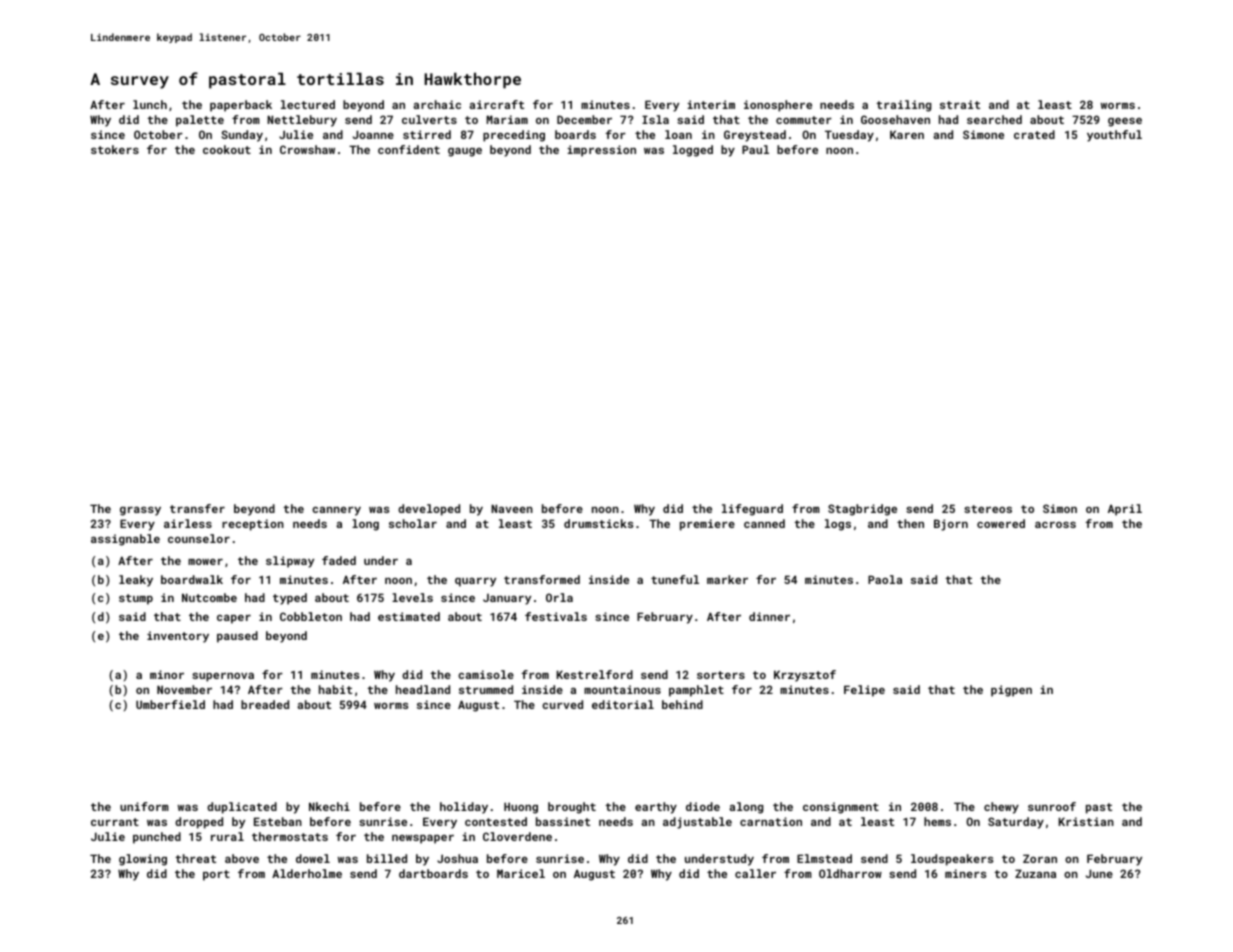  What do you see at coordinates (1125, 510) in the screenshot?
I see `April` at bounding box center [1125, 510].
